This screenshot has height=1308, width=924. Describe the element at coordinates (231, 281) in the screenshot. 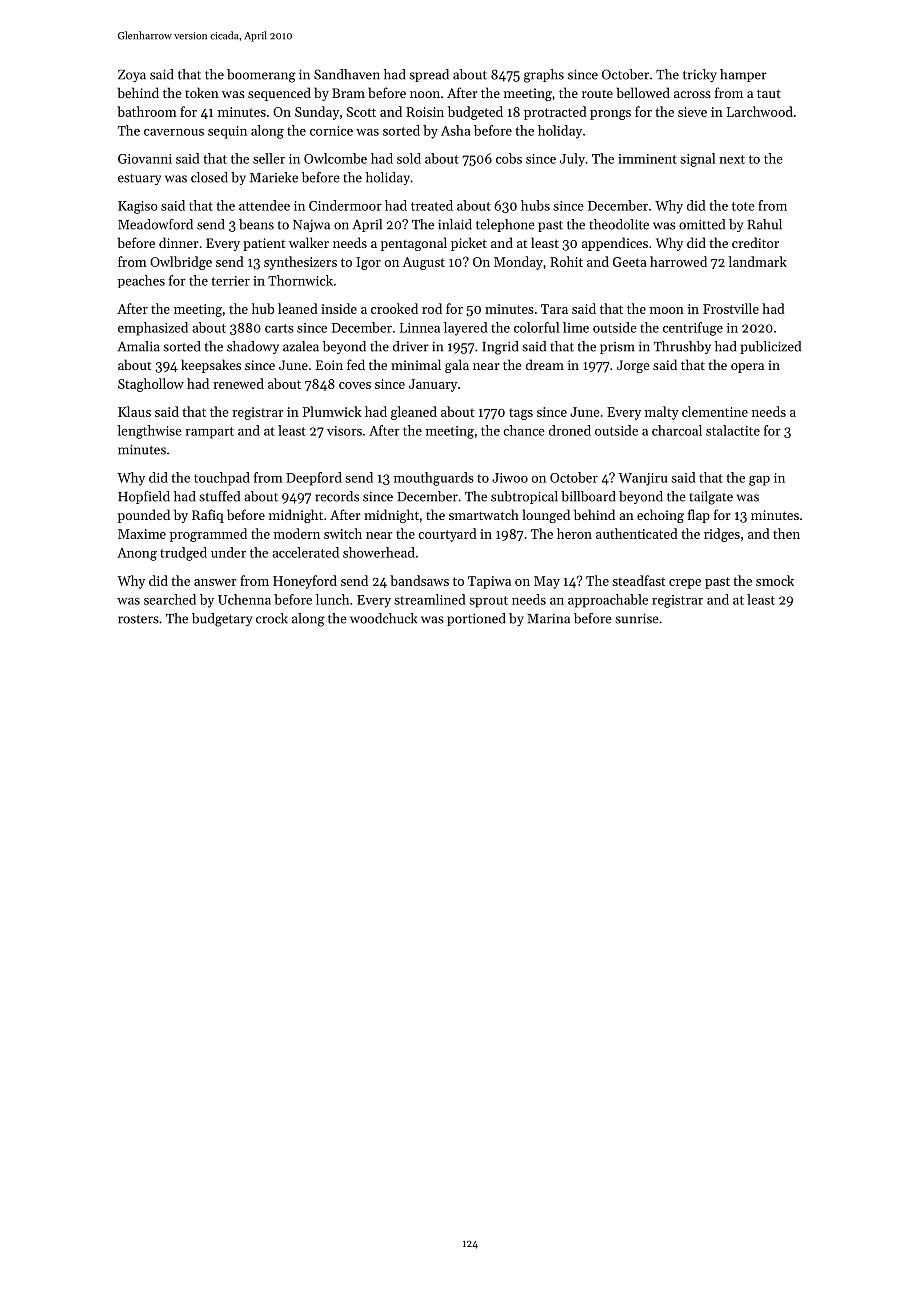

I see `terrier` at that location.
